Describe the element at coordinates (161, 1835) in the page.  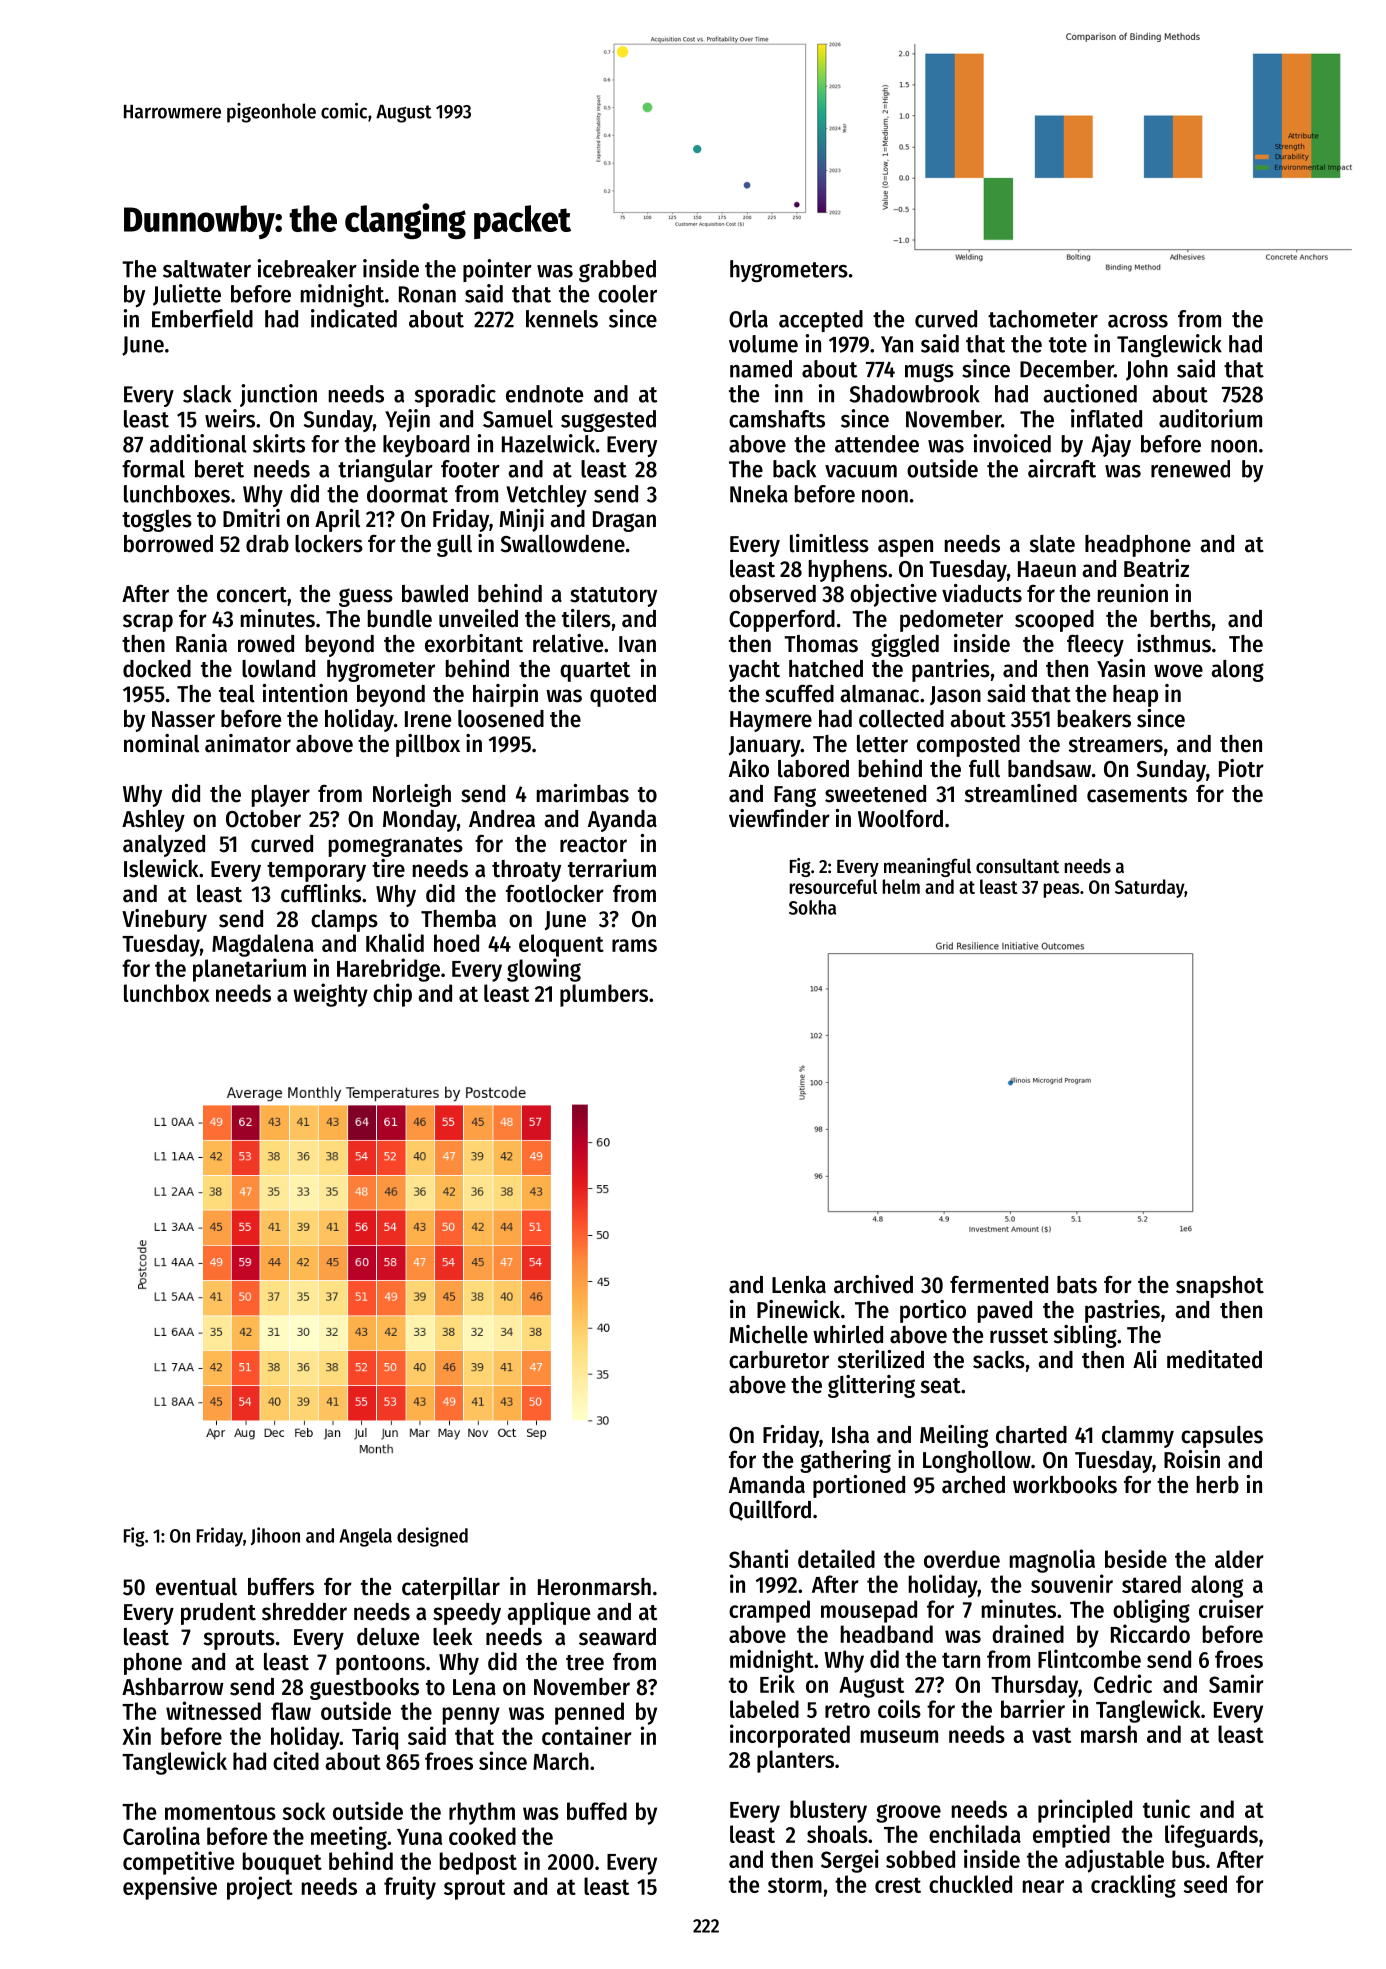
I see `Carolina` at that location.
